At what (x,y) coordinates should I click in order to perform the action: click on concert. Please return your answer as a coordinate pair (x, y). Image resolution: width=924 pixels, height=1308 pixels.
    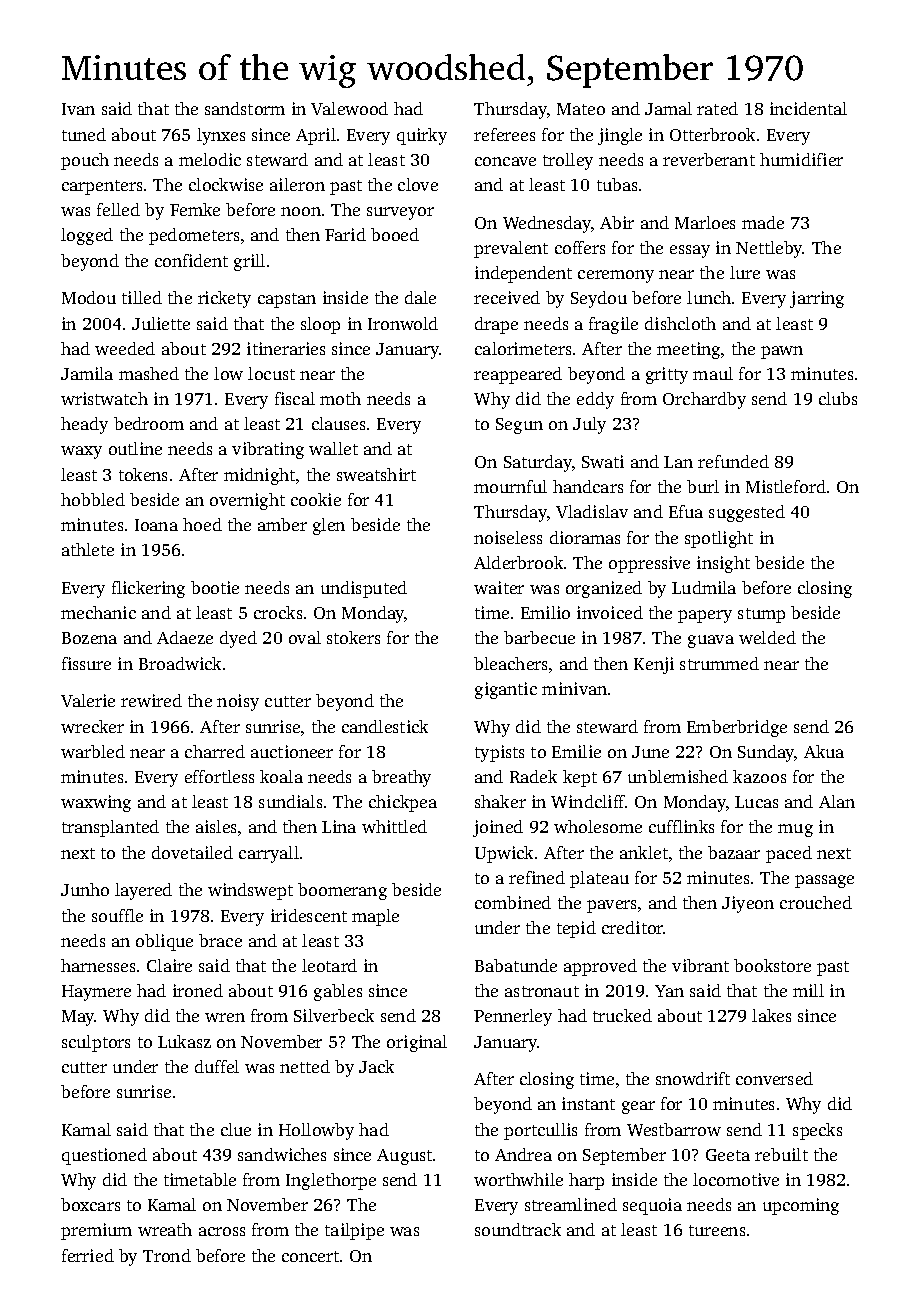
    Looking at the image, I should click on (310, 1256).
